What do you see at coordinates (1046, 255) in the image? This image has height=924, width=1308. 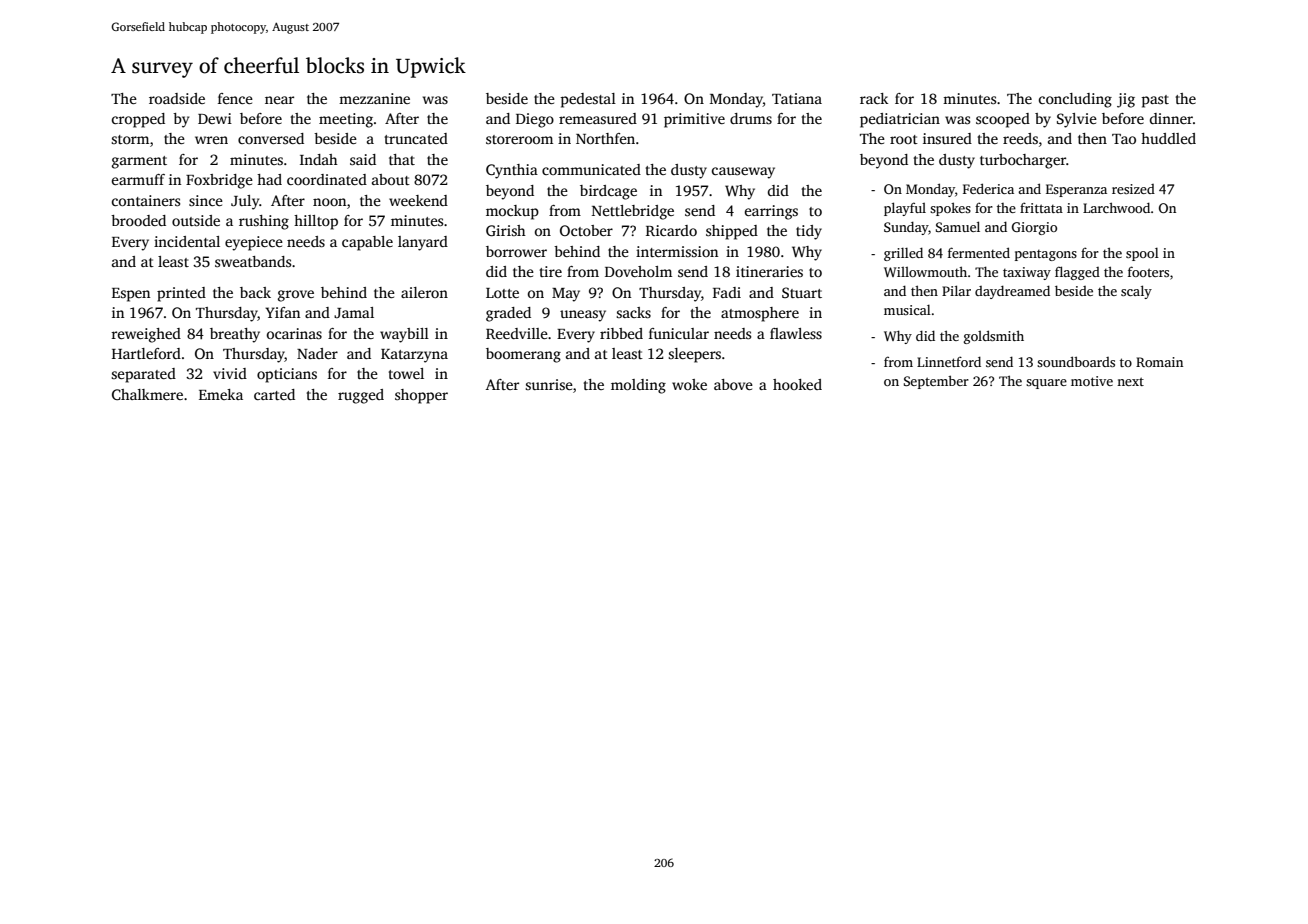 I see `pentagons` at bounding box center [1046, 255].
